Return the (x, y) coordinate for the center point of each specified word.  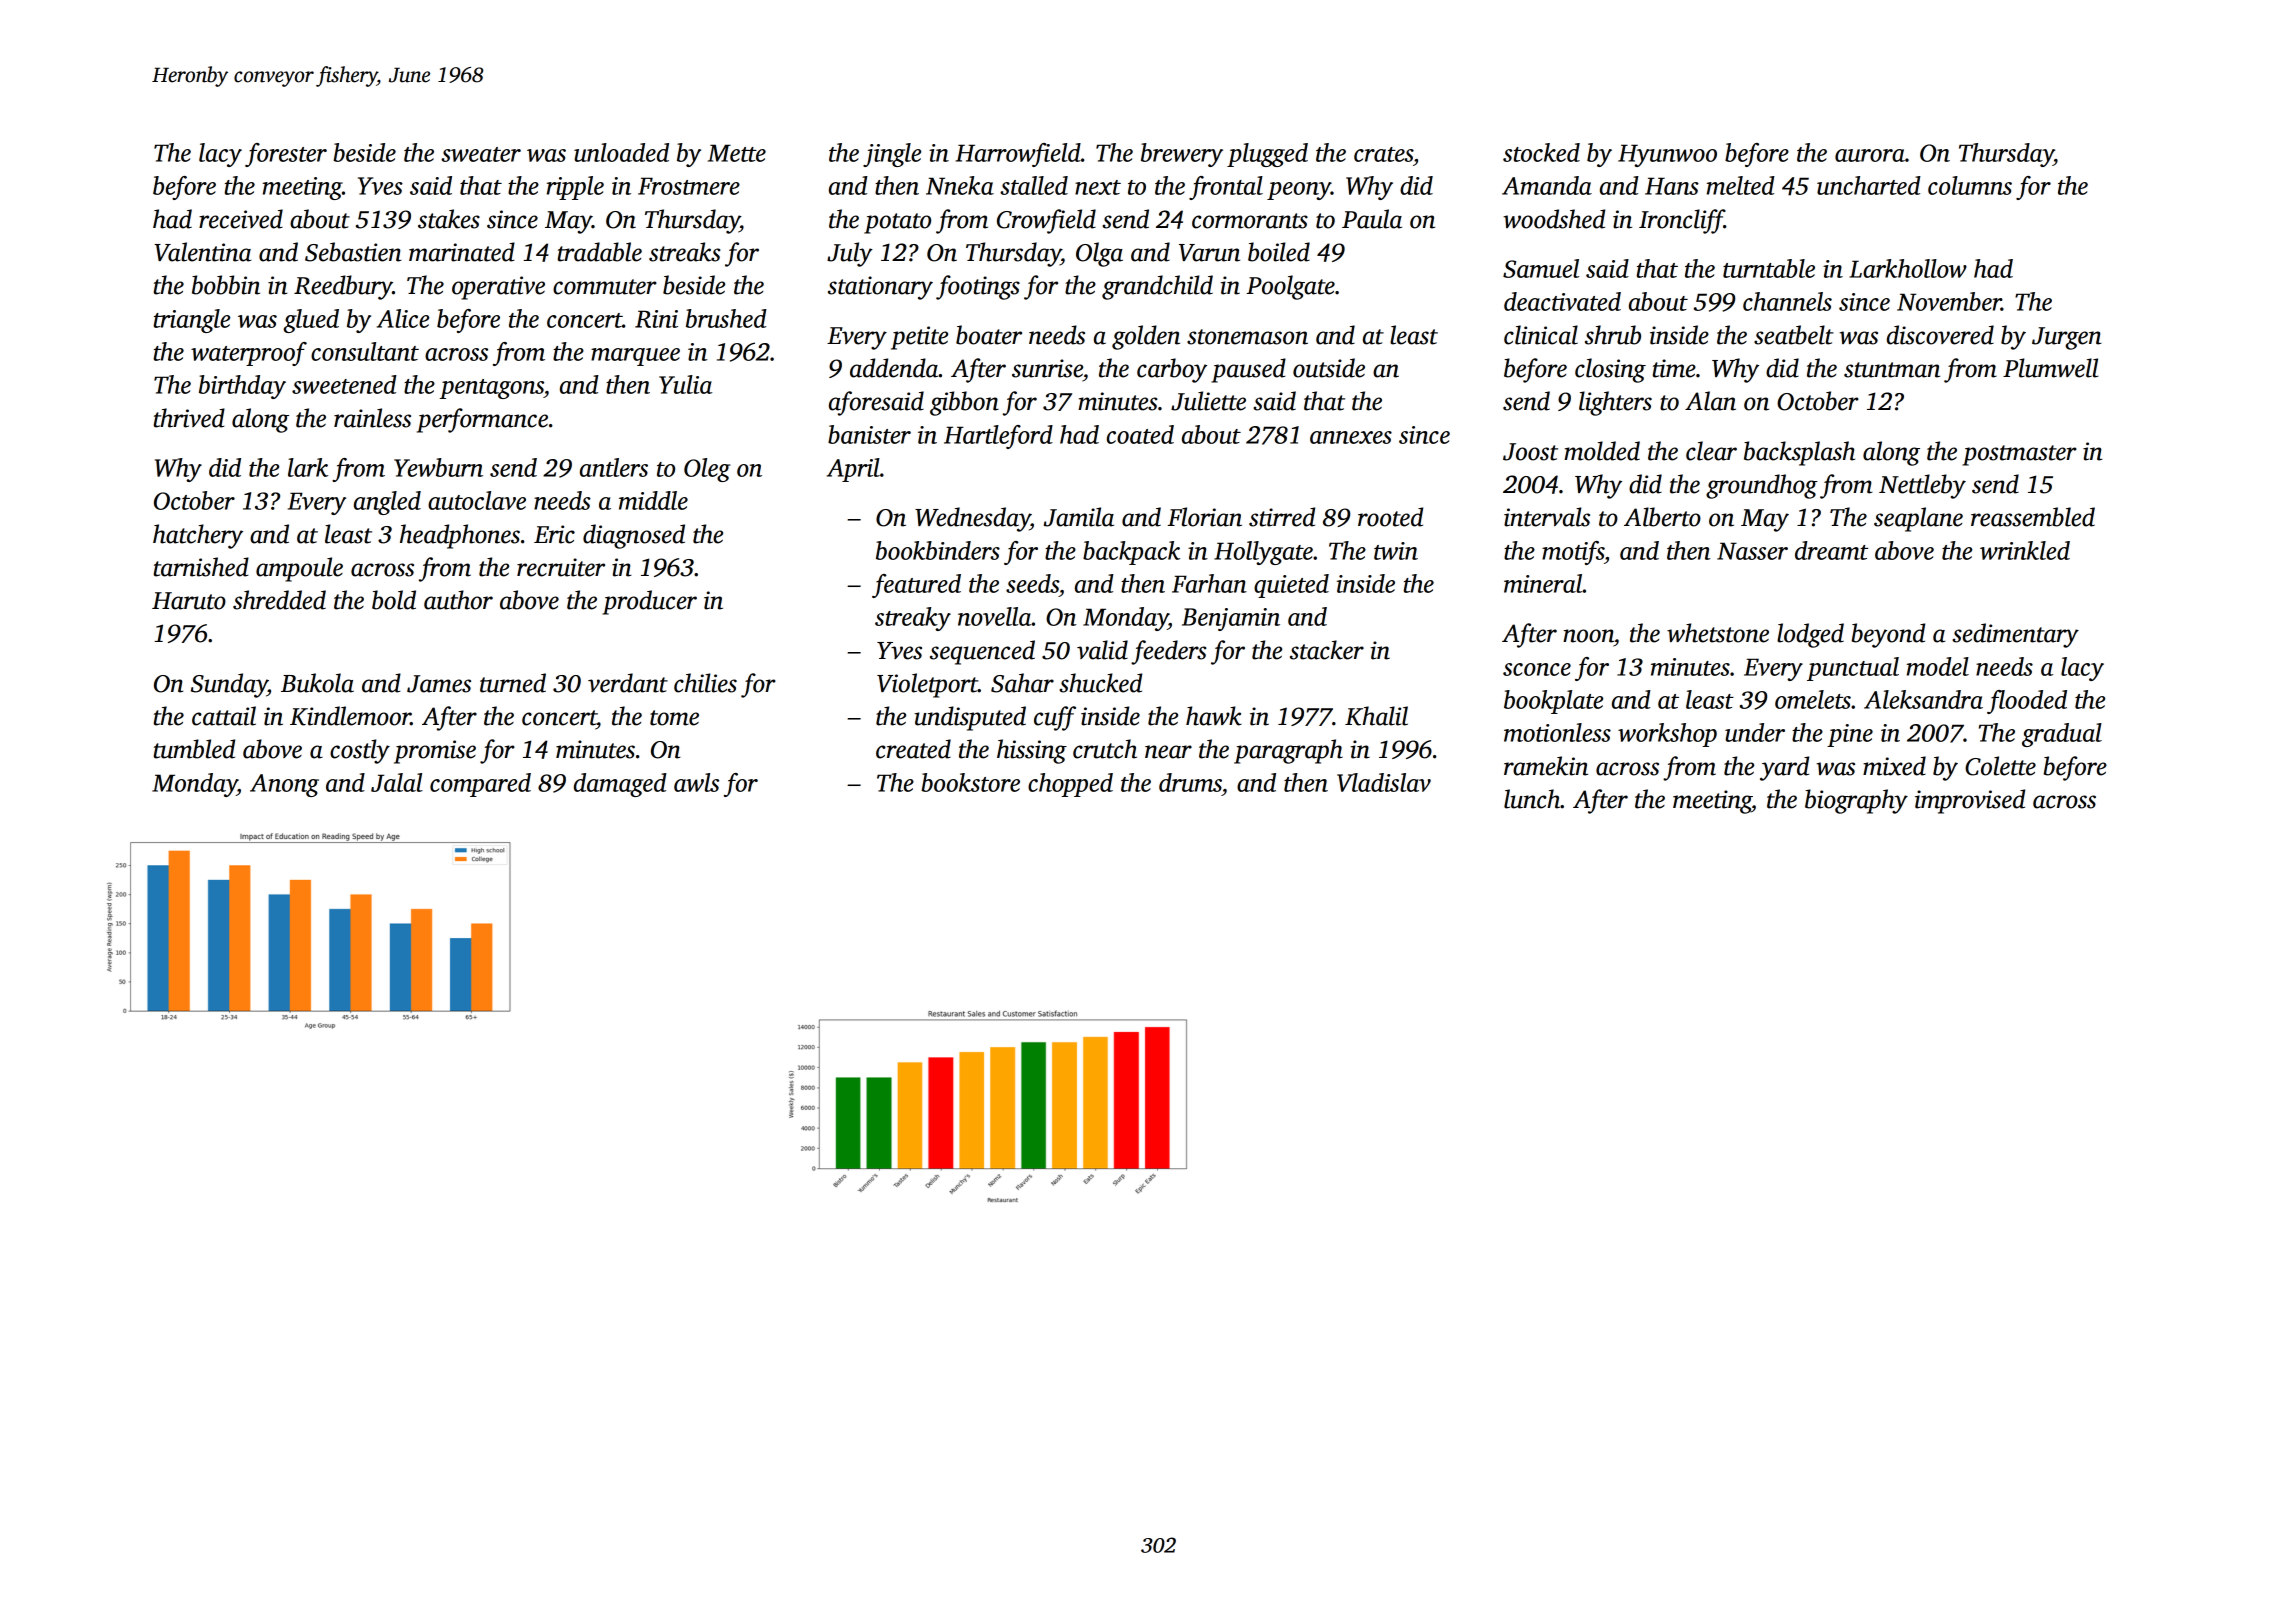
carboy (1172, 370)
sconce (1537, 669)
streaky (913, 619)
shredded (279, 600)
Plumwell (2050, 368)
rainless (372, 418)
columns (1970, 185)
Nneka (960, 185)
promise (435, 752)
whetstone (1718, 633)
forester (286, 155)
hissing (1032, 751)
